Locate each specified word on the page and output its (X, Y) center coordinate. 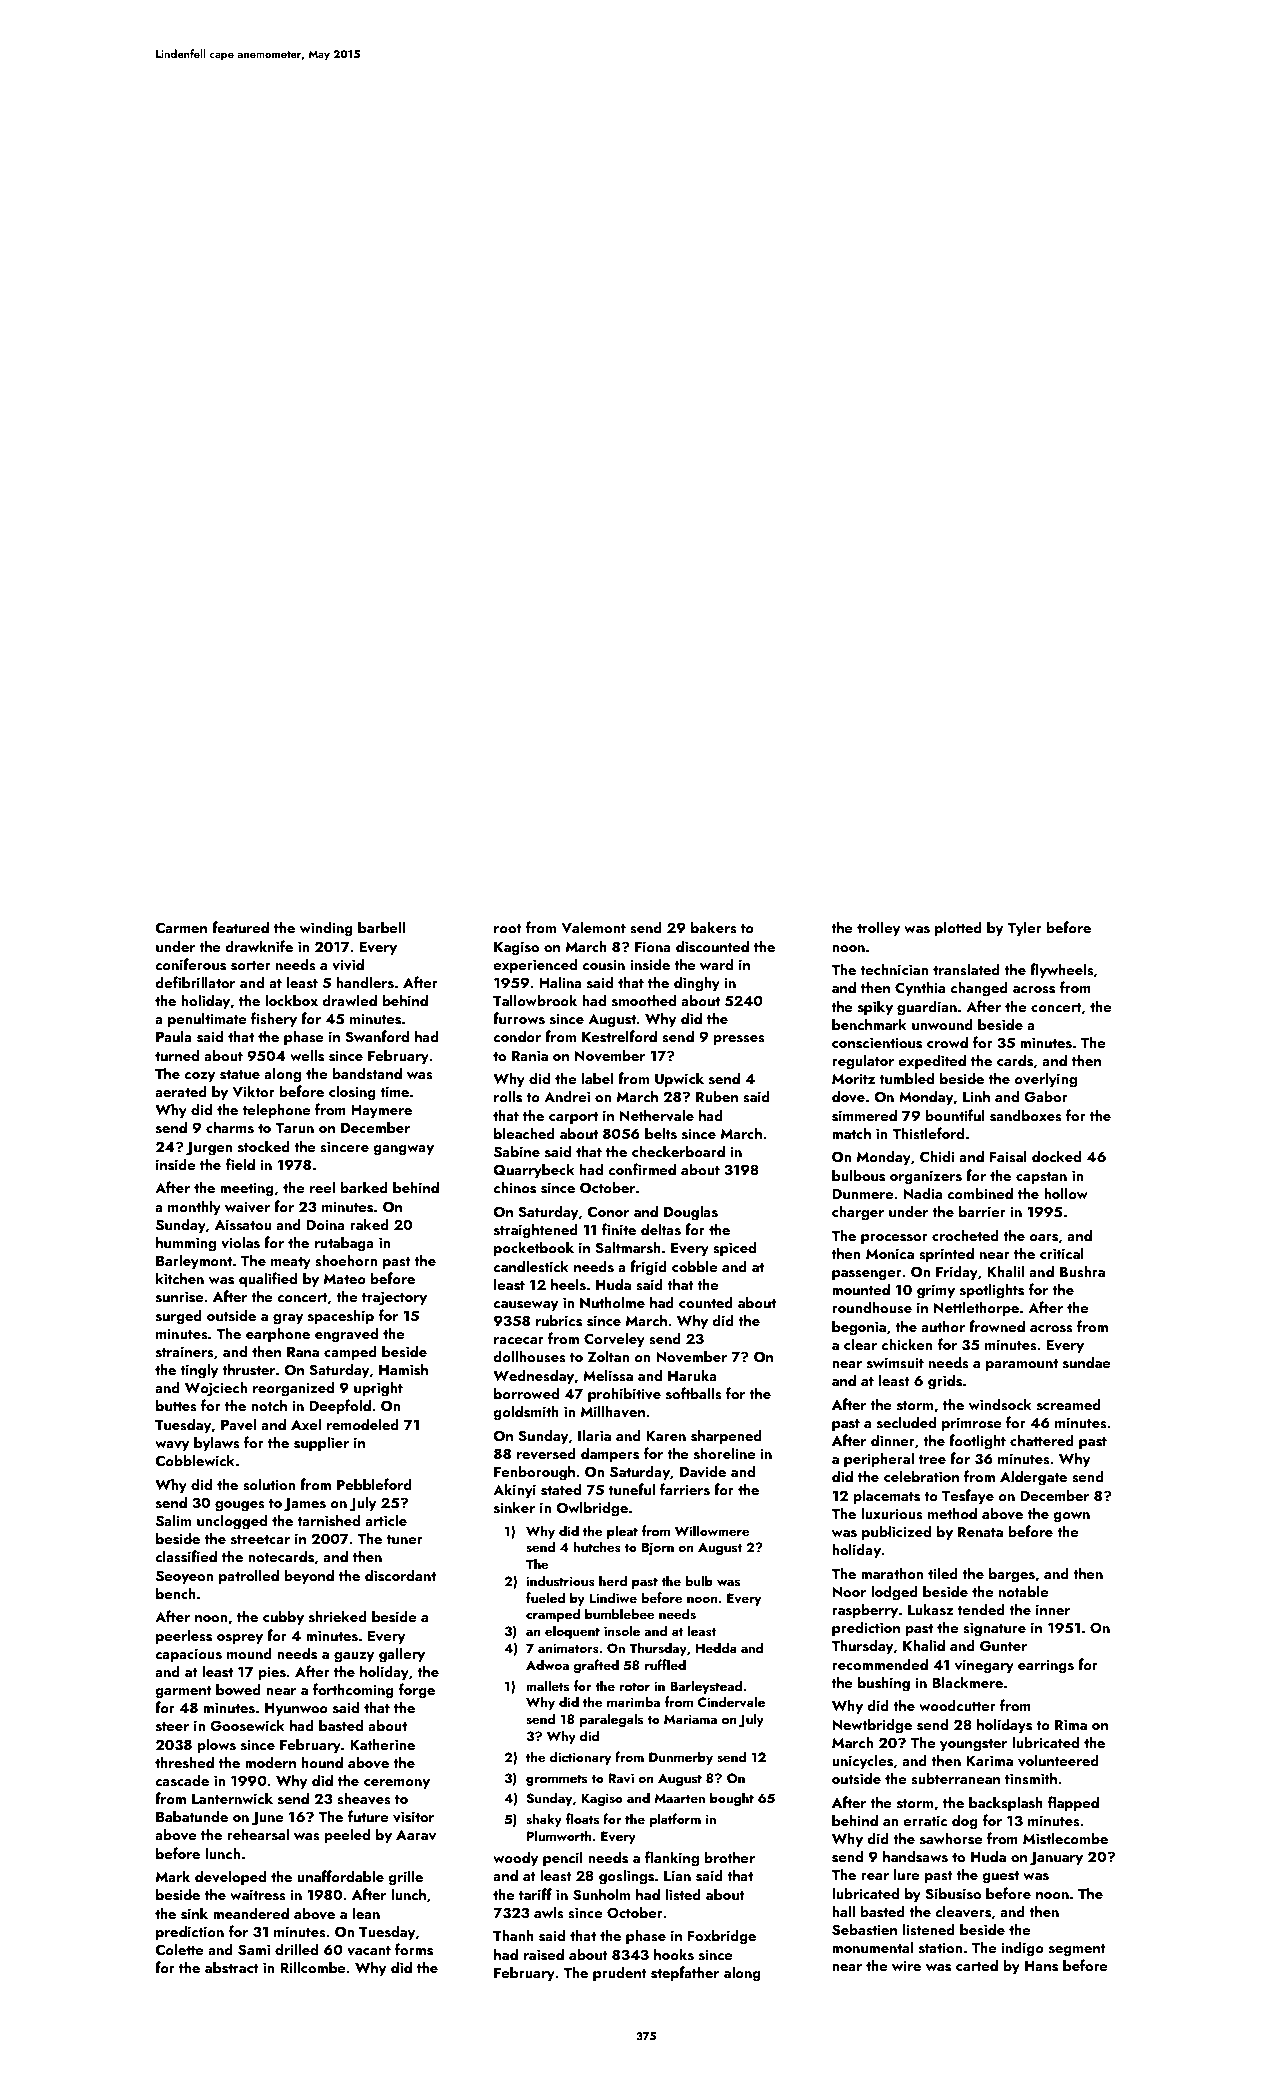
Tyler (1024, 928)
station (940, 1948)
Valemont (593, 927)
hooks (674, 1954)
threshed (184, 1762)
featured (240, 927)
